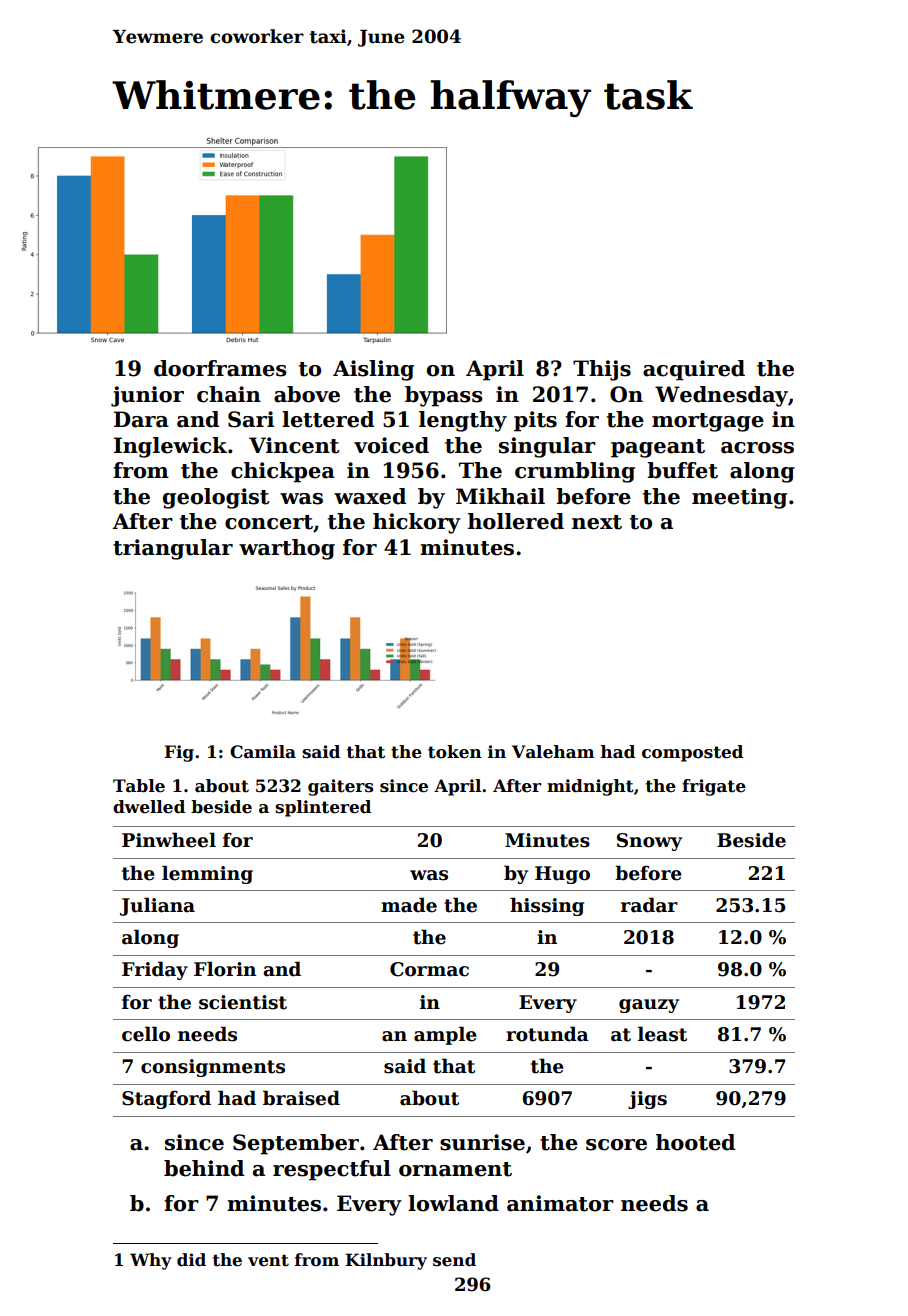  What do you see at coordinates (602, 370) in the screenshot?
I see `Thijs` at bounding box center [602, 370].
